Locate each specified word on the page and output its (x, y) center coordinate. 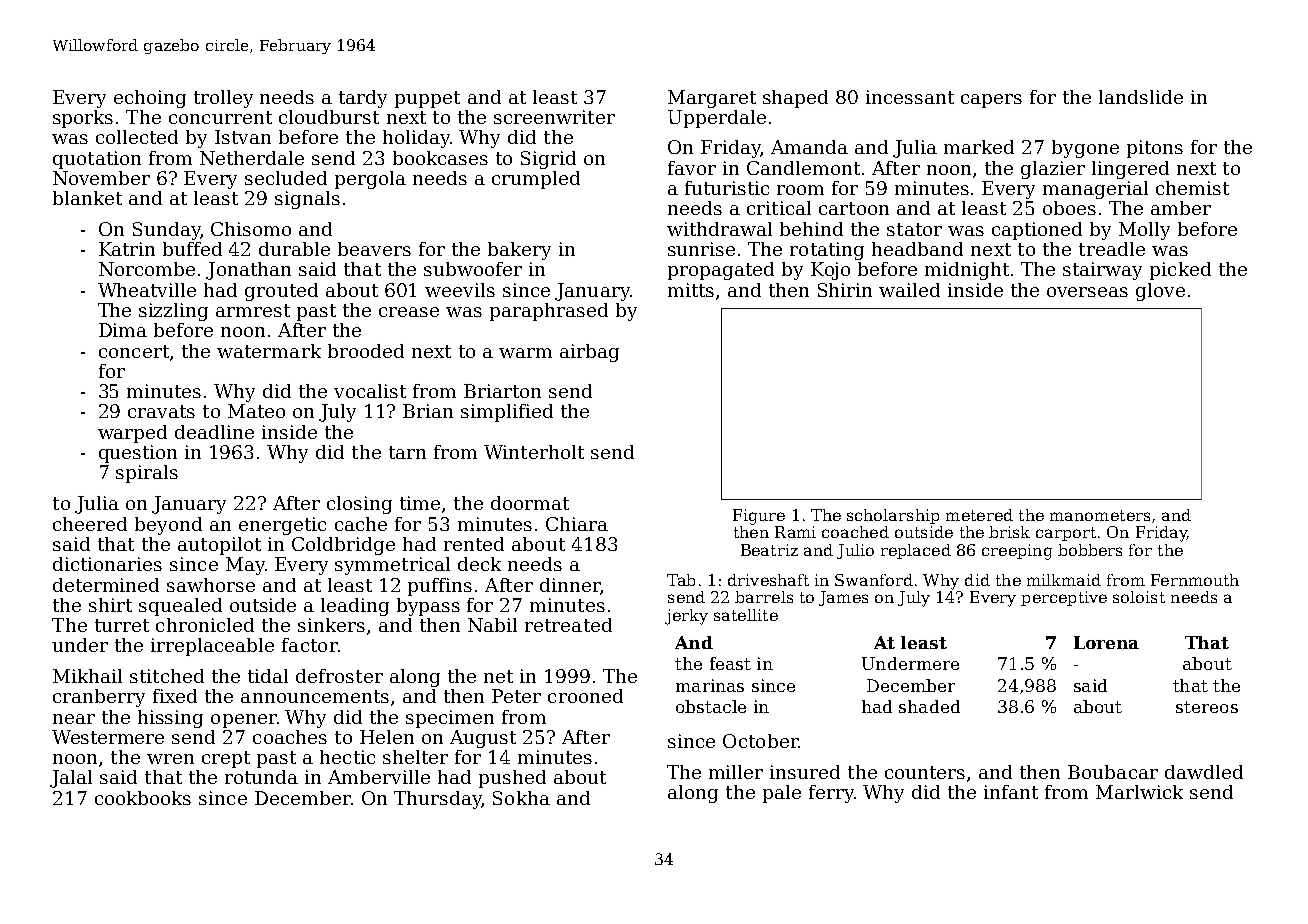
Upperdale (717, 119)
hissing (170, 719)
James (843, 598)
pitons (1155, 149)
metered (979, 515)
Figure (759, 517)
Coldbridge (343, 546)
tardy (363, 99)
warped (132, 434)
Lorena (1106, 642)
